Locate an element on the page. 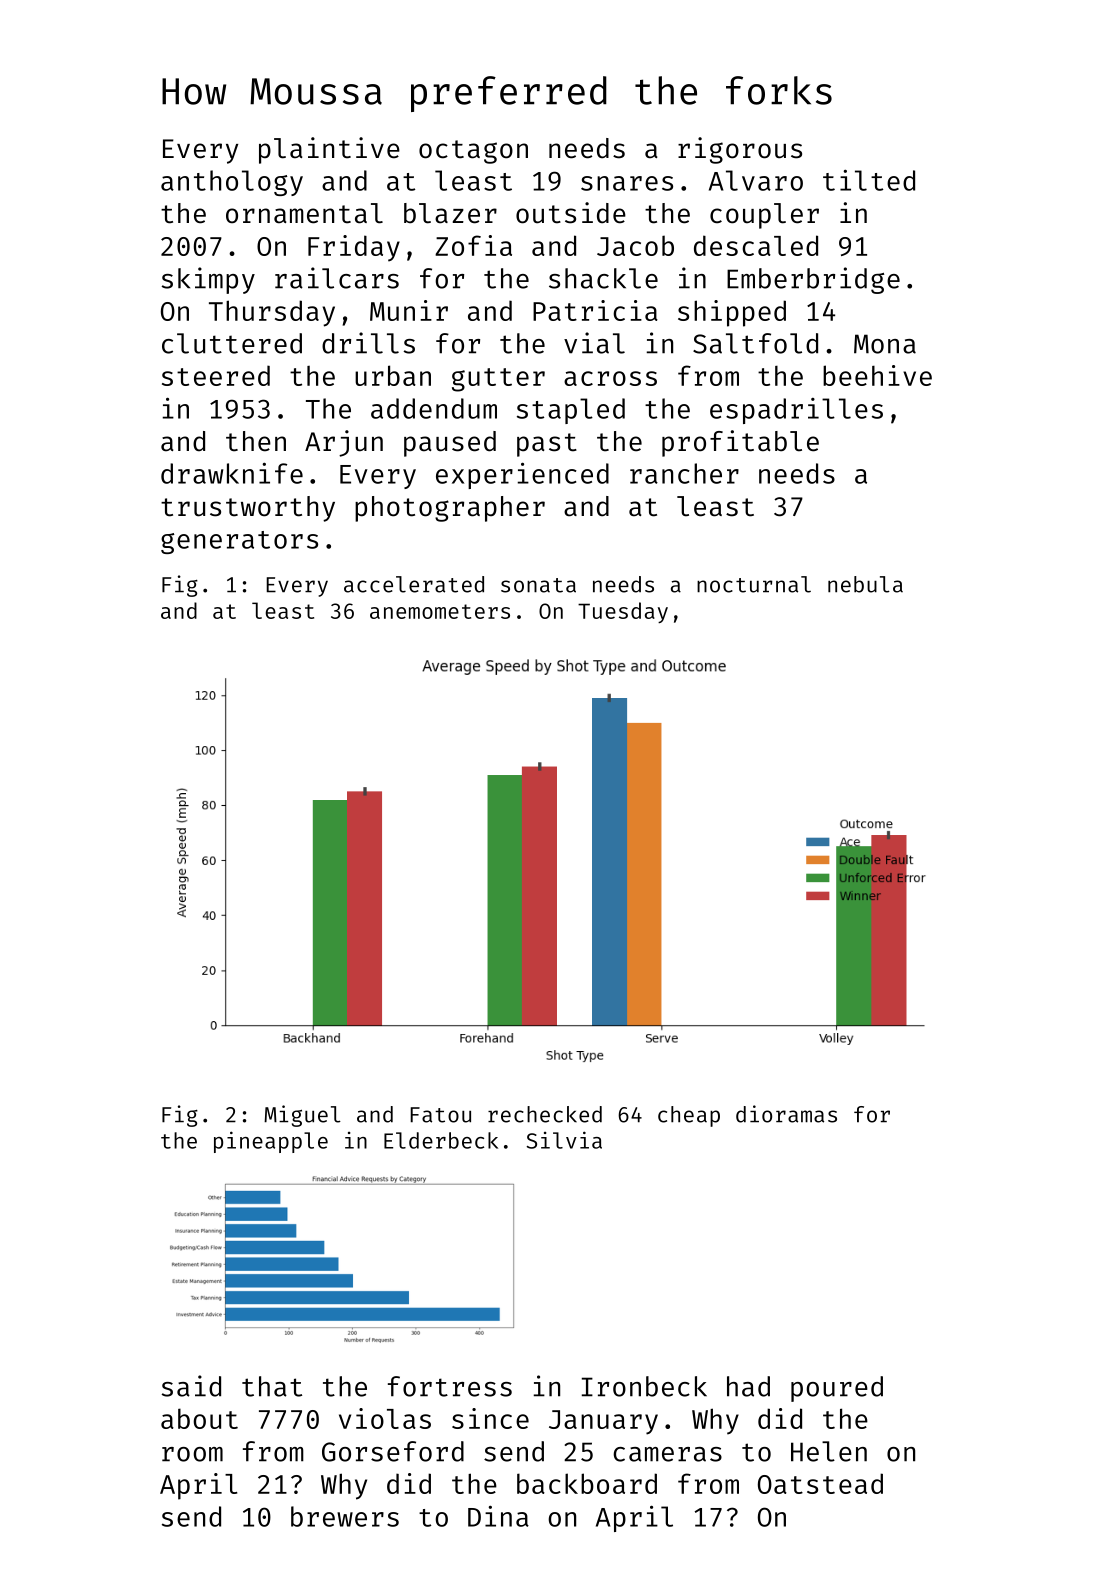 The width and height of the document is (1101, 1595). that is located at coordinates (272, 1386).
